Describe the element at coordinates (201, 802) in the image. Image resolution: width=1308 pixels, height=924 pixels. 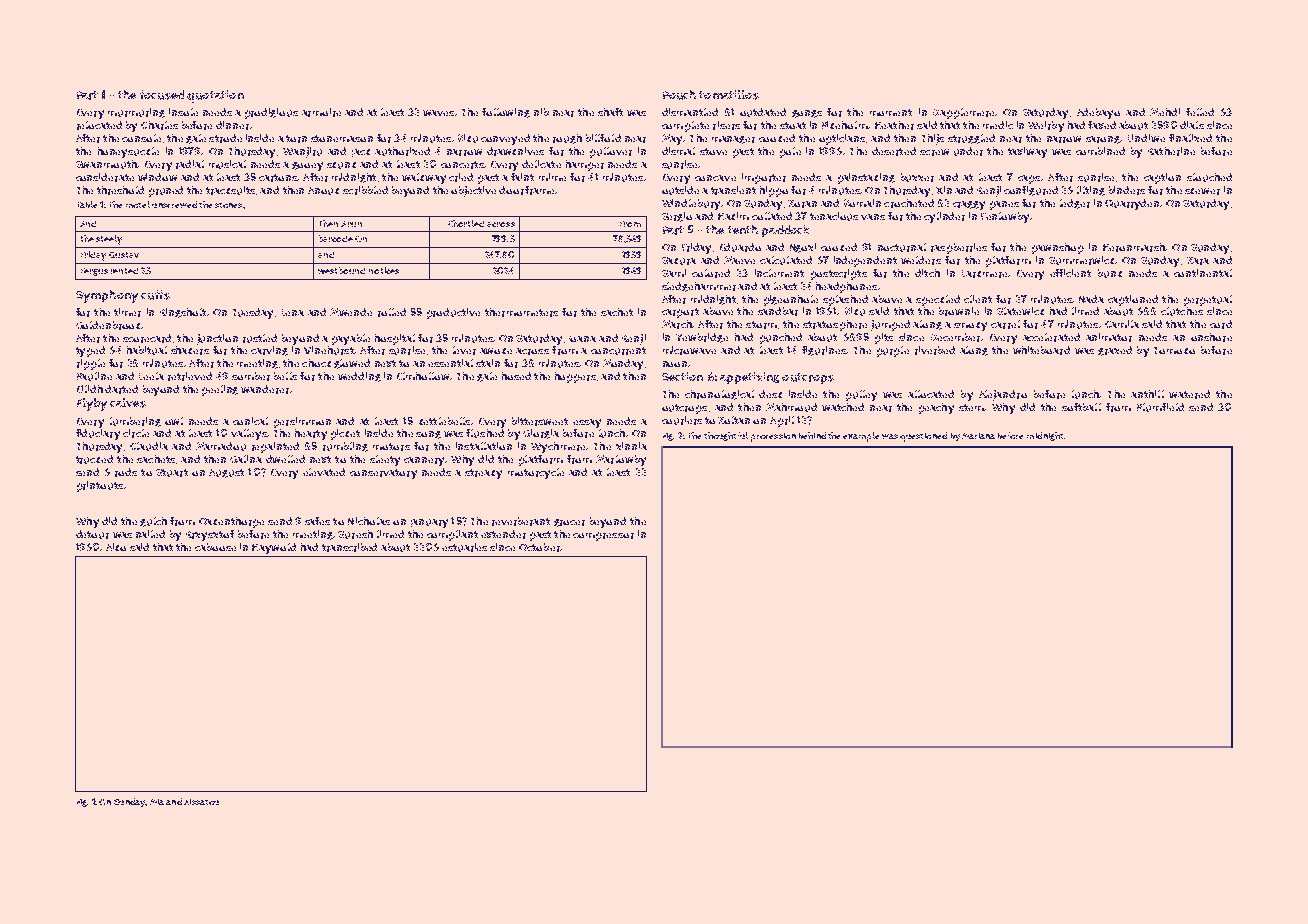
I see `Aissatou` at that location.
